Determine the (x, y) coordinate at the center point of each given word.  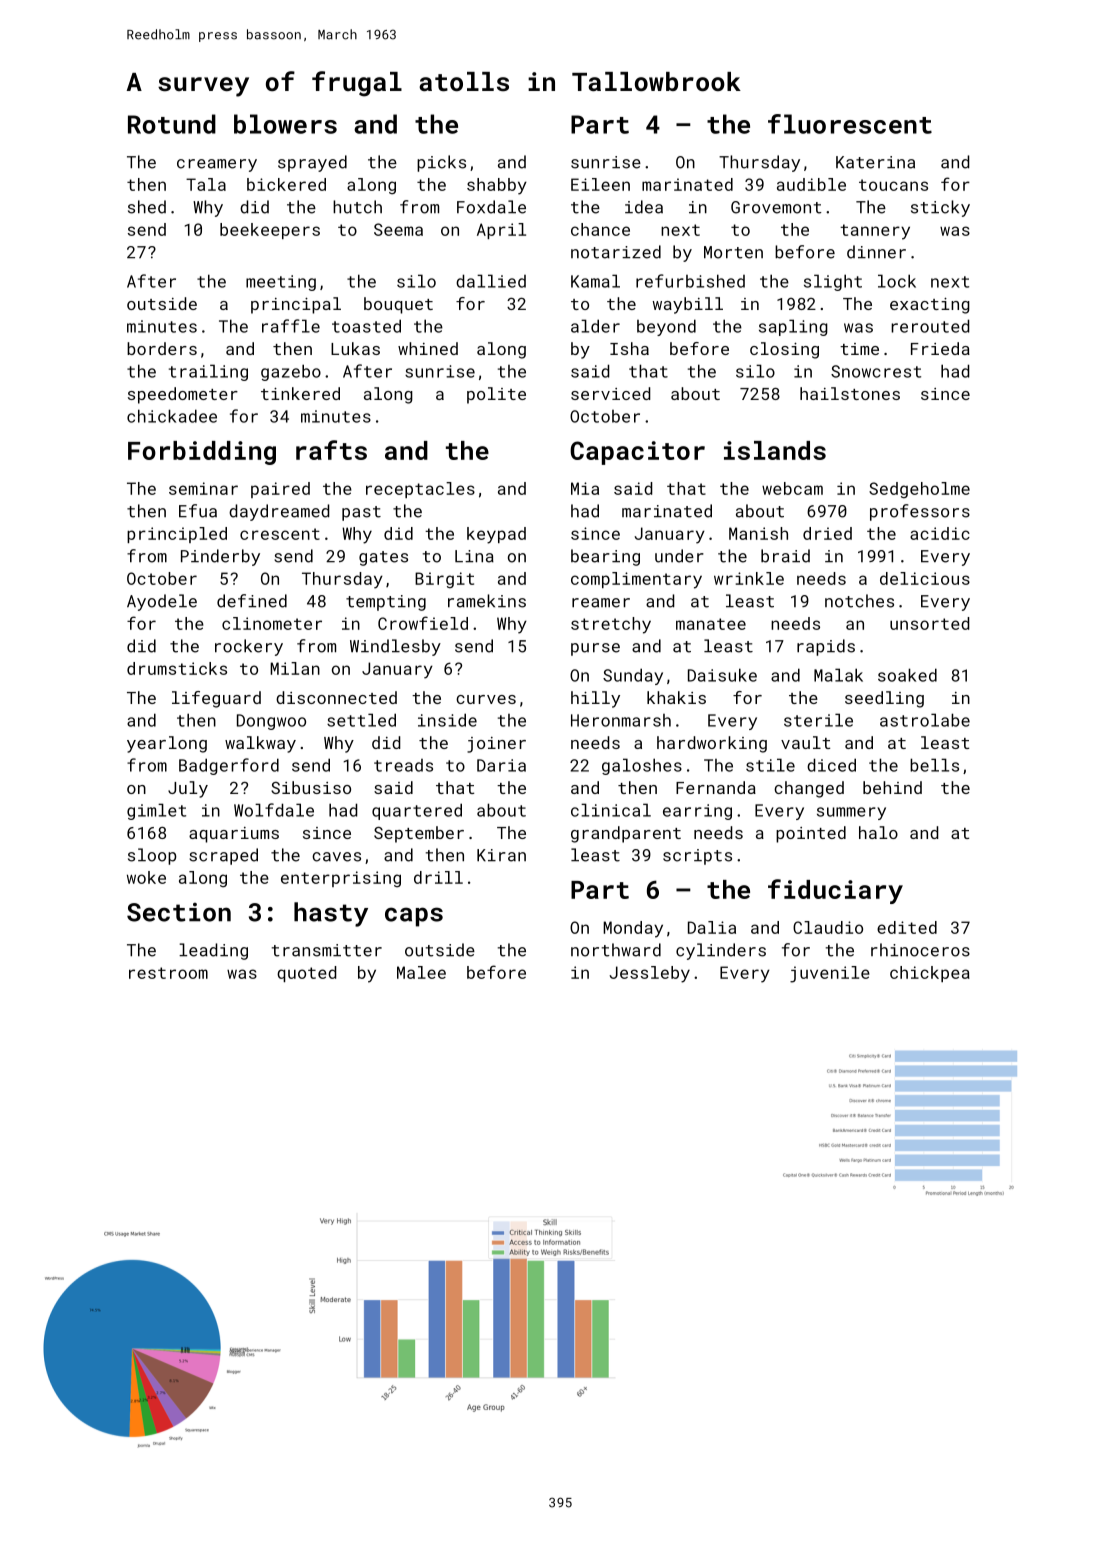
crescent (280, 534)
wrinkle (749, 578)
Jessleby (649, 974)
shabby (497, 186)
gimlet (156, 811)
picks (441, 163)
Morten (733, 252)
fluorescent (850, 124)
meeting (281, 283)
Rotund (172, 124)
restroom (168, 973)
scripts (697, 857)
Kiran (501, 855)
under (679, 556)
